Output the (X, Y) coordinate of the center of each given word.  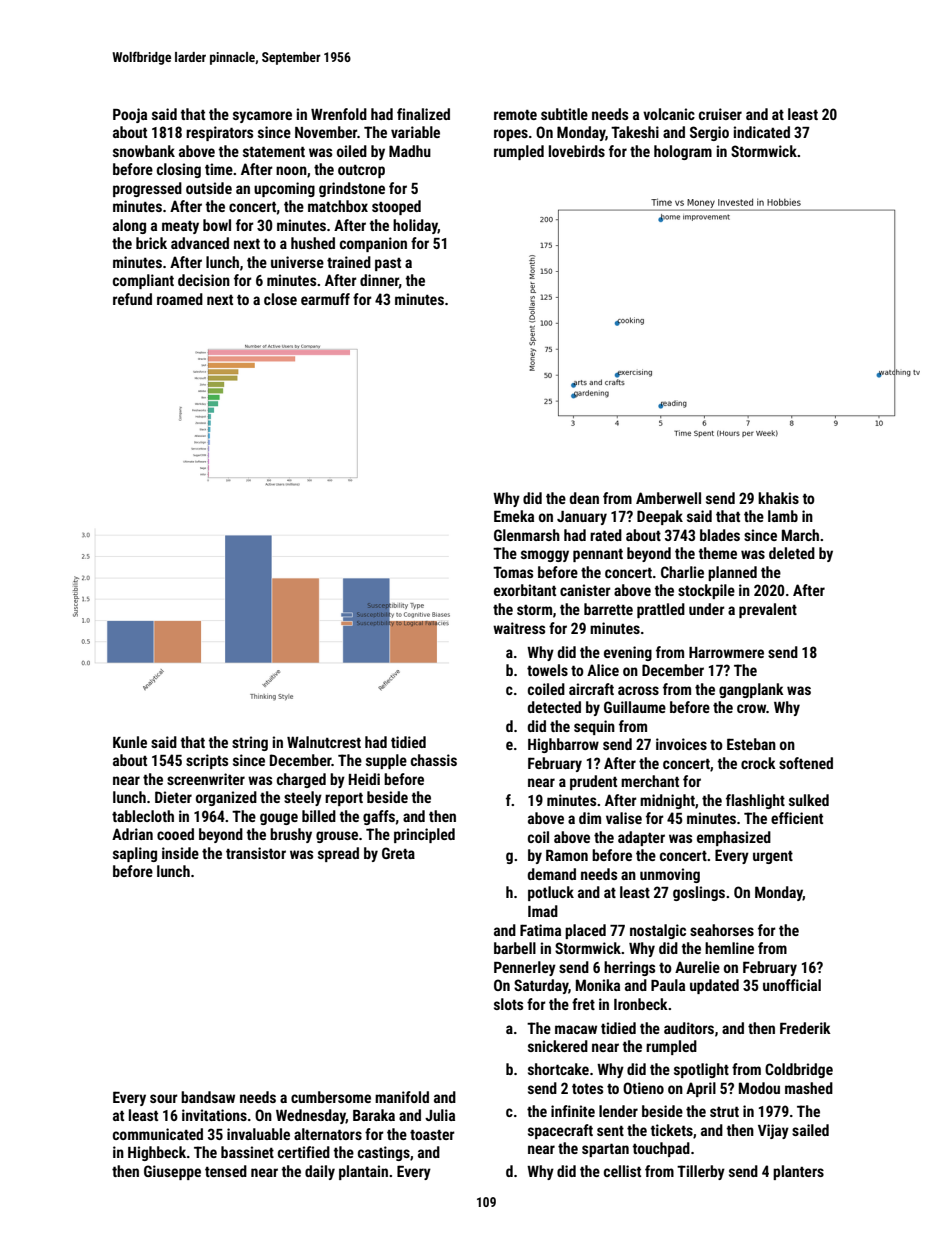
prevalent (768, 610)
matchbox (338, 206)
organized (226, 798)
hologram (683, 152)
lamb (783, 516)
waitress (519, 628)
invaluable (258, 1134)
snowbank (144, 151)
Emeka (514, 516)
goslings (699, 893)
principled (424, 835)
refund (132, 299)
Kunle (130, 742)
